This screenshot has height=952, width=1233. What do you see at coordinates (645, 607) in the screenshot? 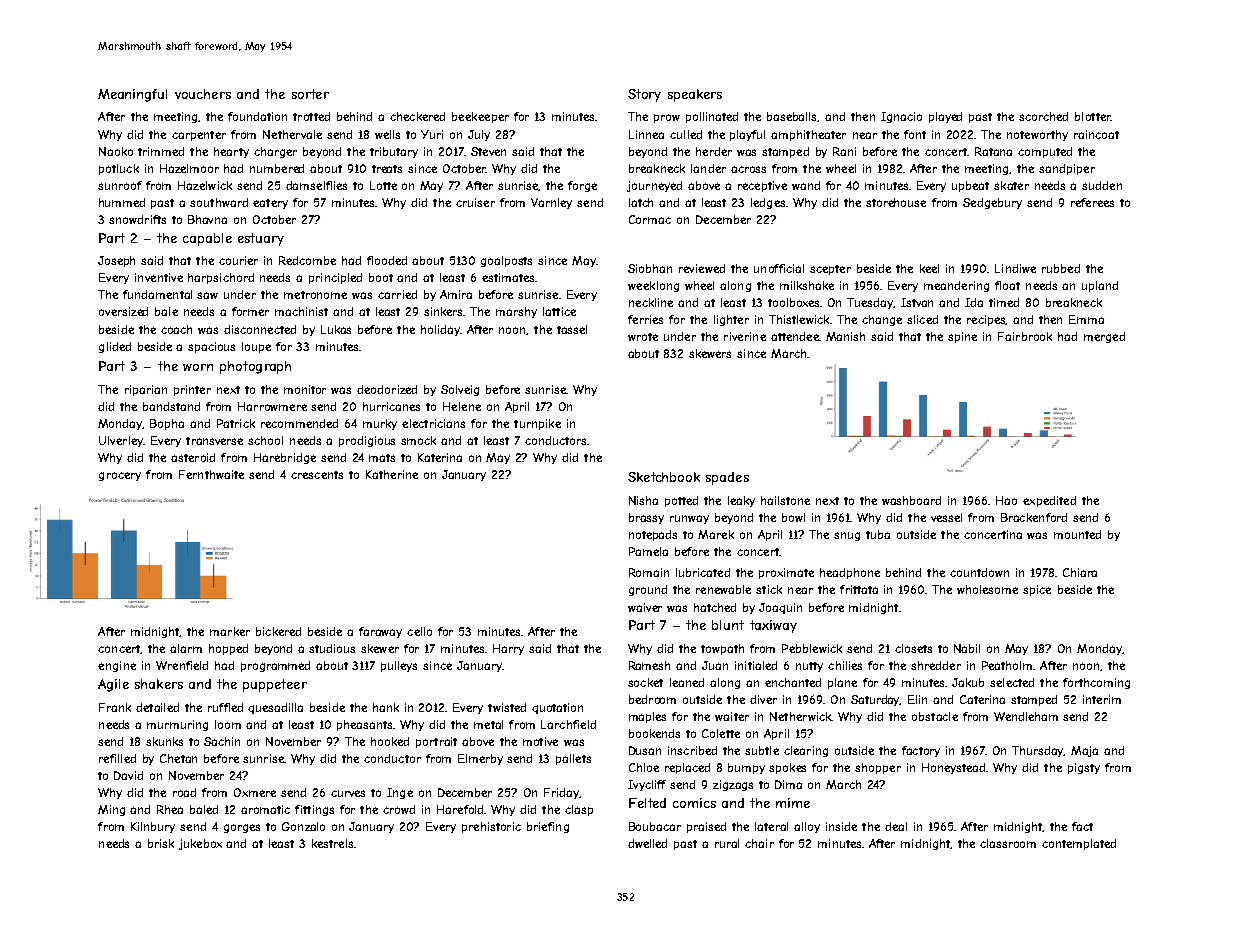
I see `waiver` at bounding box center [645, 607].
